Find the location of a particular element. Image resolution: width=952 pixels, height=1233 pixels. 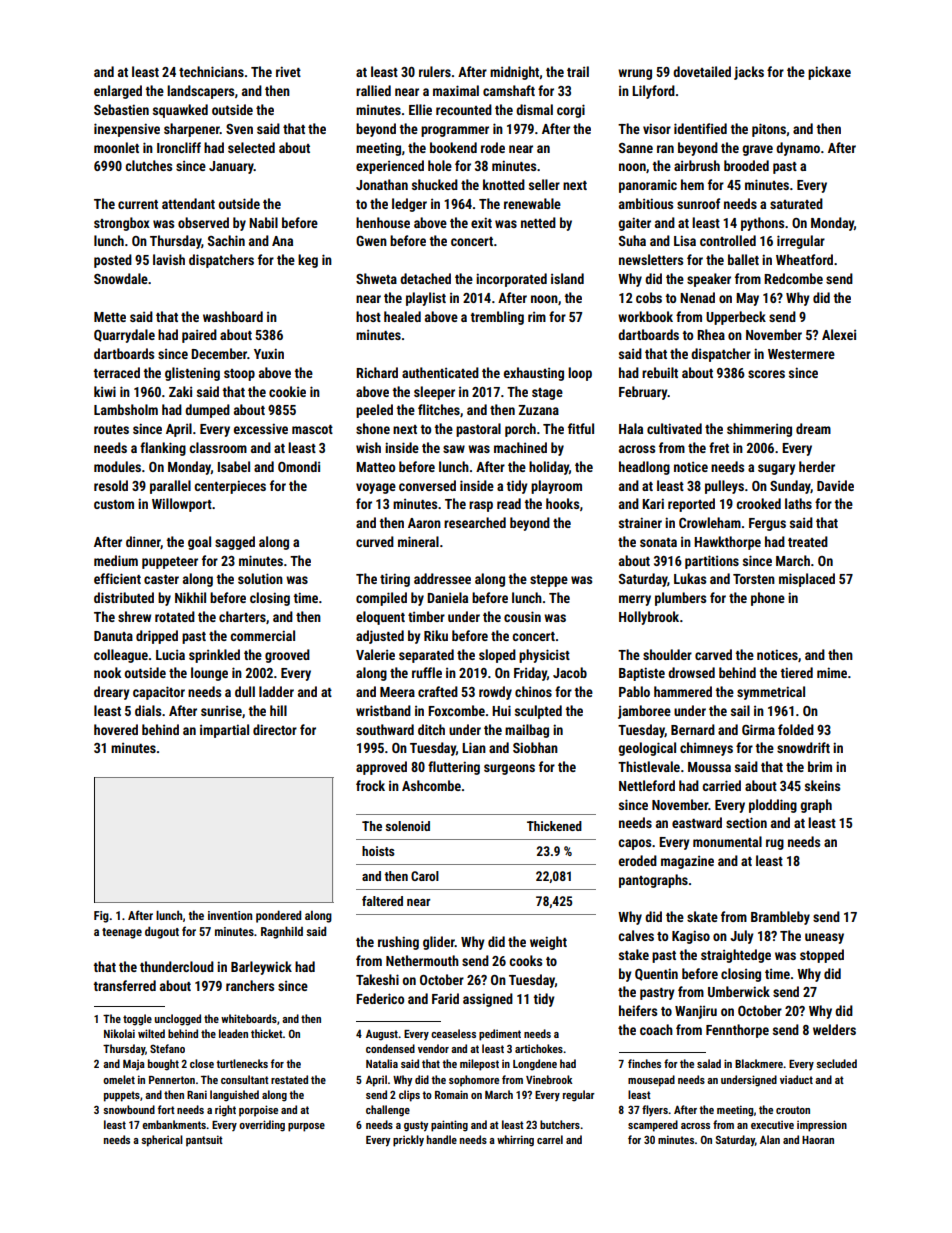

hovered is located at coordinates (116, 729).
